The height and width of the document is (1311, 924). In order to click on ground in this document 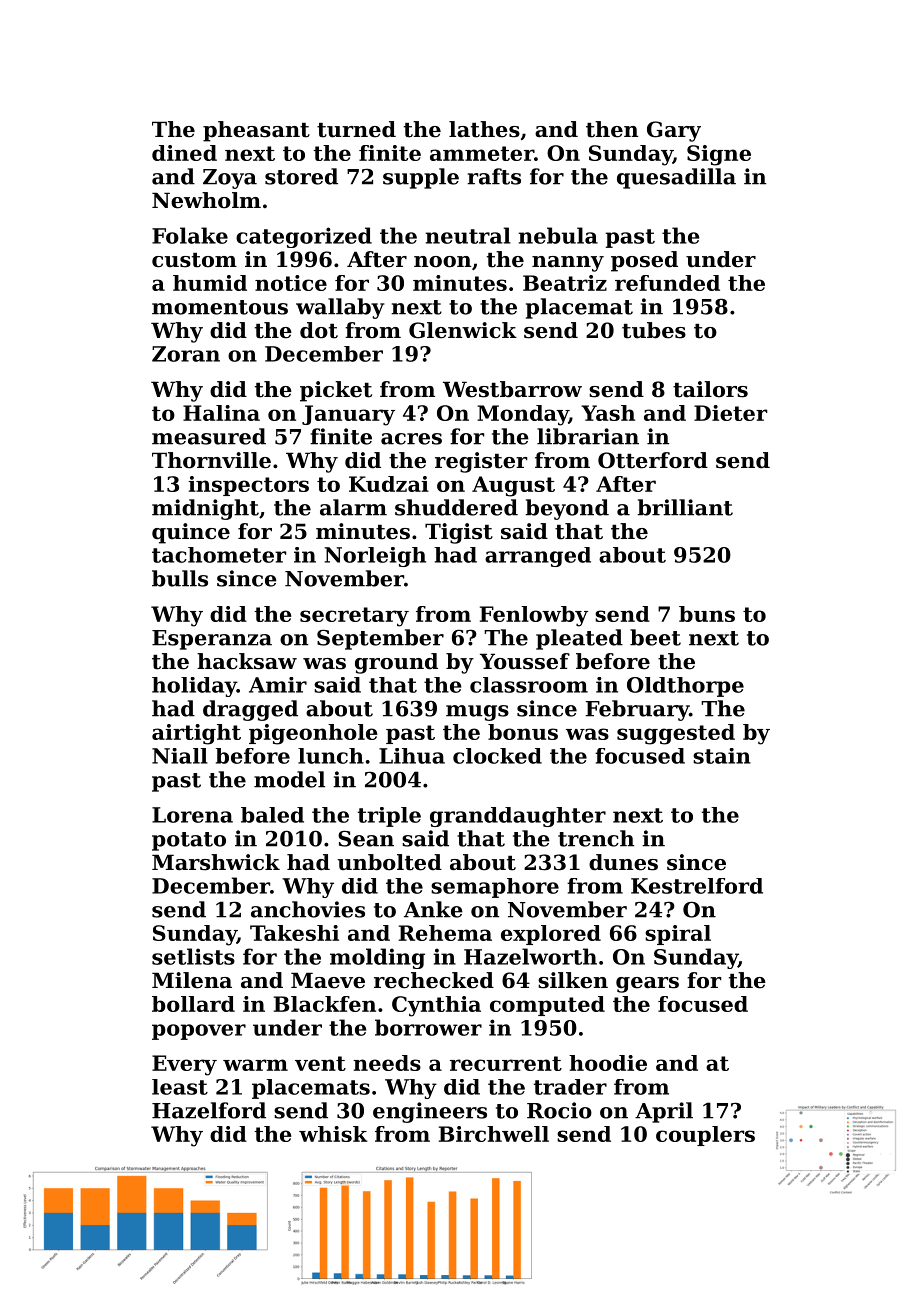, I will do `click(396, 663)`.
